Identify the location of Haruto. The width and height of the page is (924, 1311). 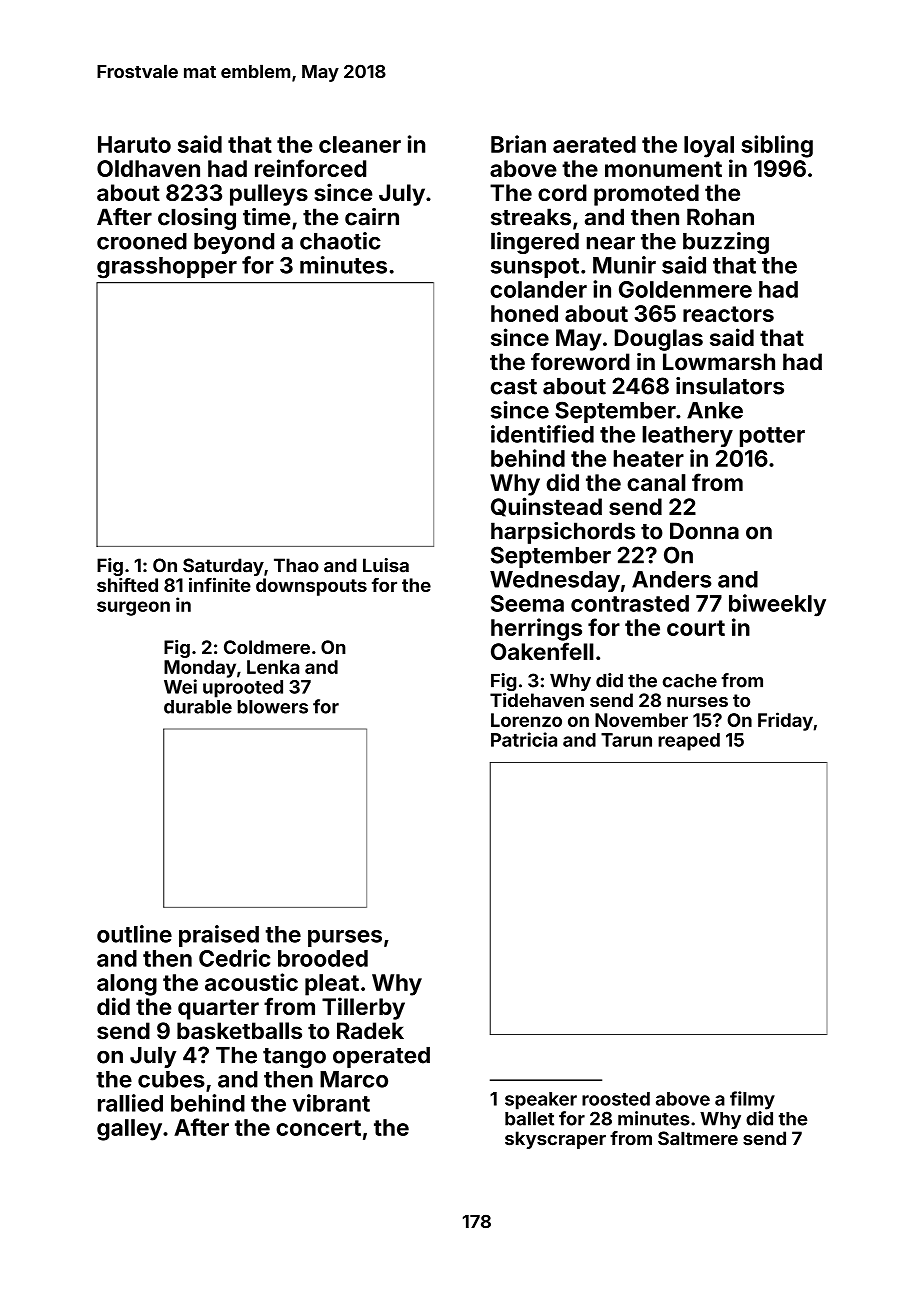
(134, 144).
